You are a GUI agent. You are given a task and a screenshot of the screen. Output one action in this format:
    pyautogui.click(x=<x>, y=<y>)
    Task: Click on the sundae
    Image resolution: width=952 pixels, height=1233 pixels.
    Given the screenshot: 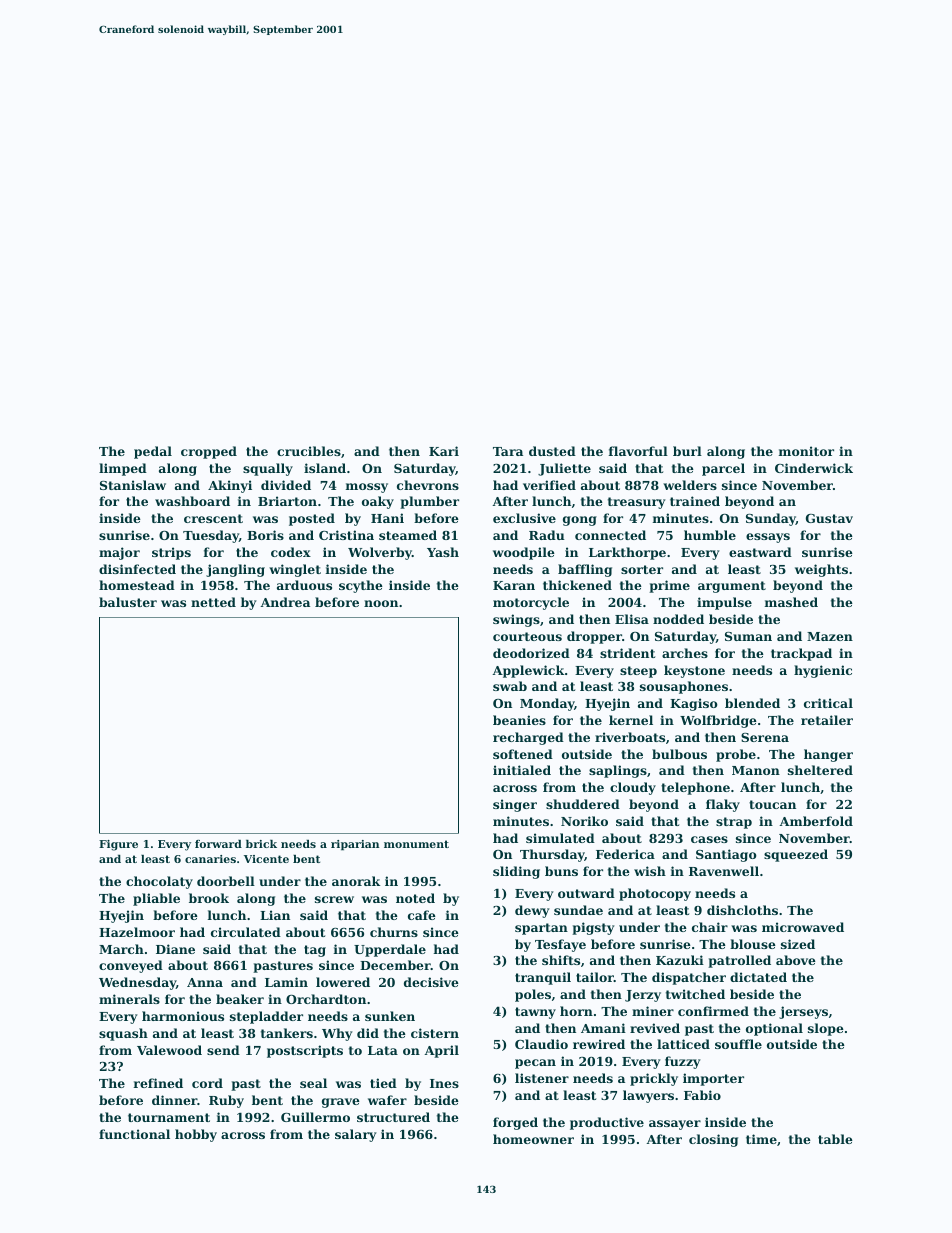 What is the action you would take?
    pyautogui.click(x=578, y=910)
